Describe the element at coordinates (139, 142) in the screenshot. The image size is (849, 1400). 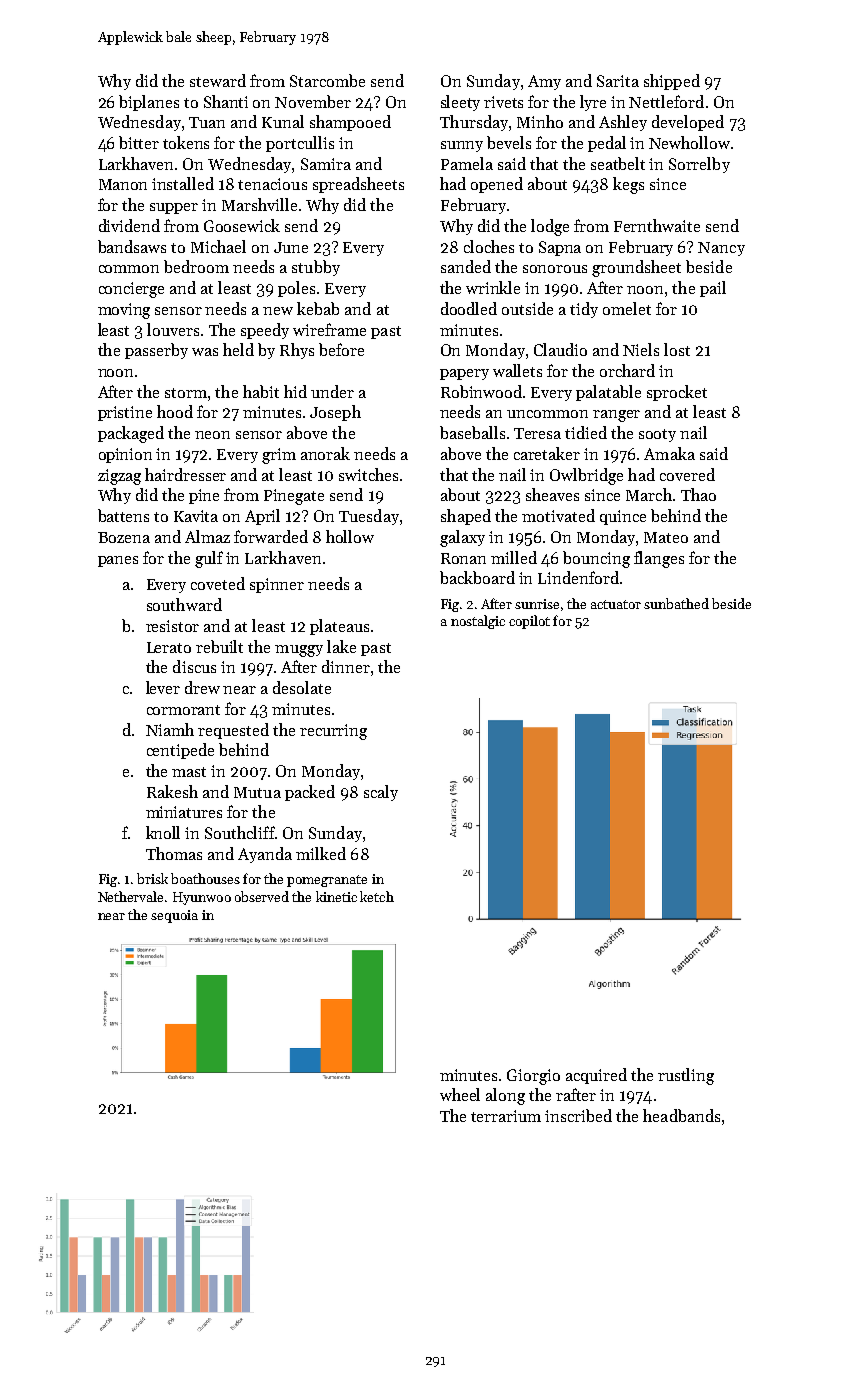
I see `bitter` at that location.
